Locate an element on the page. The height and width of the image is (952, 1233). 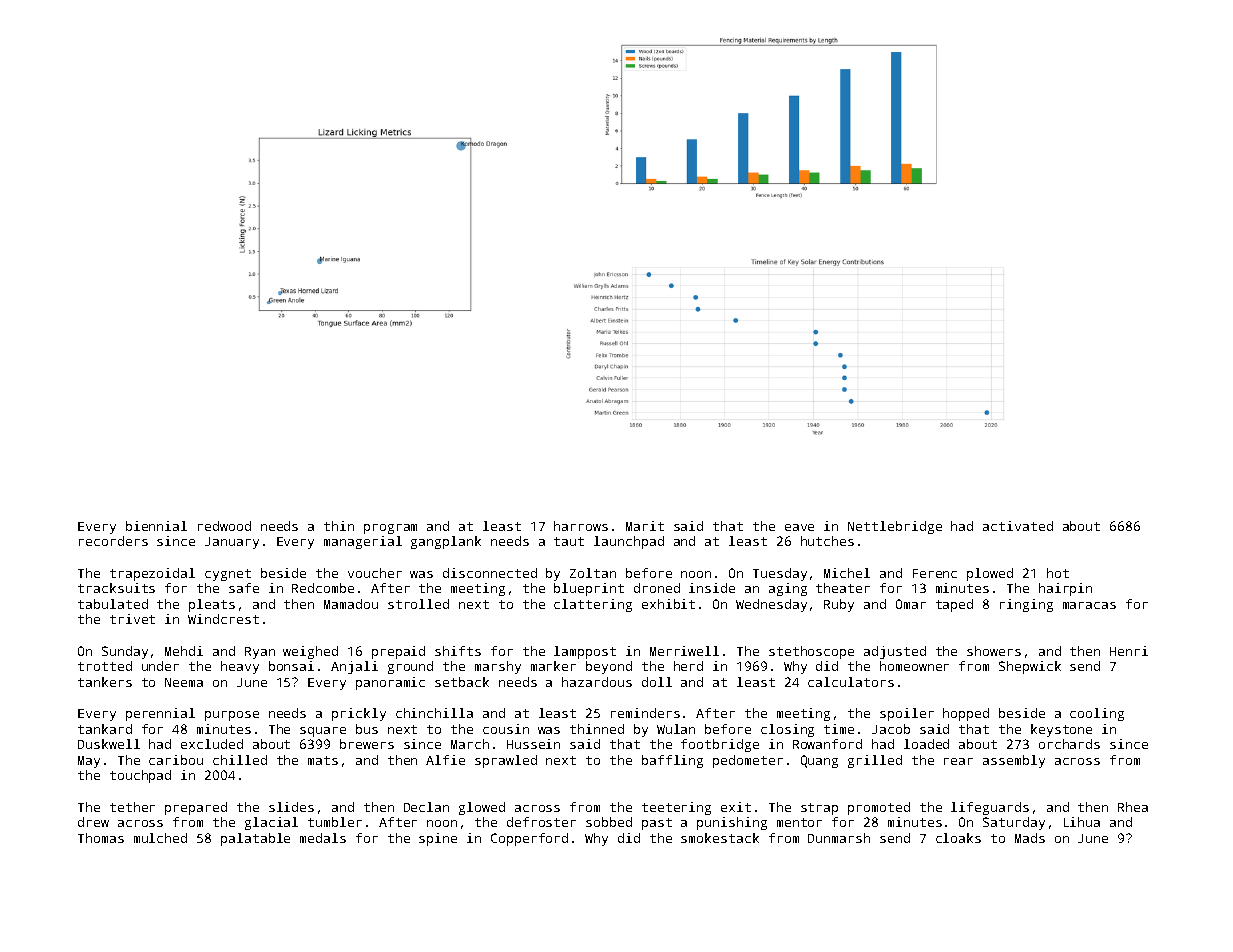
chinchilla is located at coordinates (434, 713).
